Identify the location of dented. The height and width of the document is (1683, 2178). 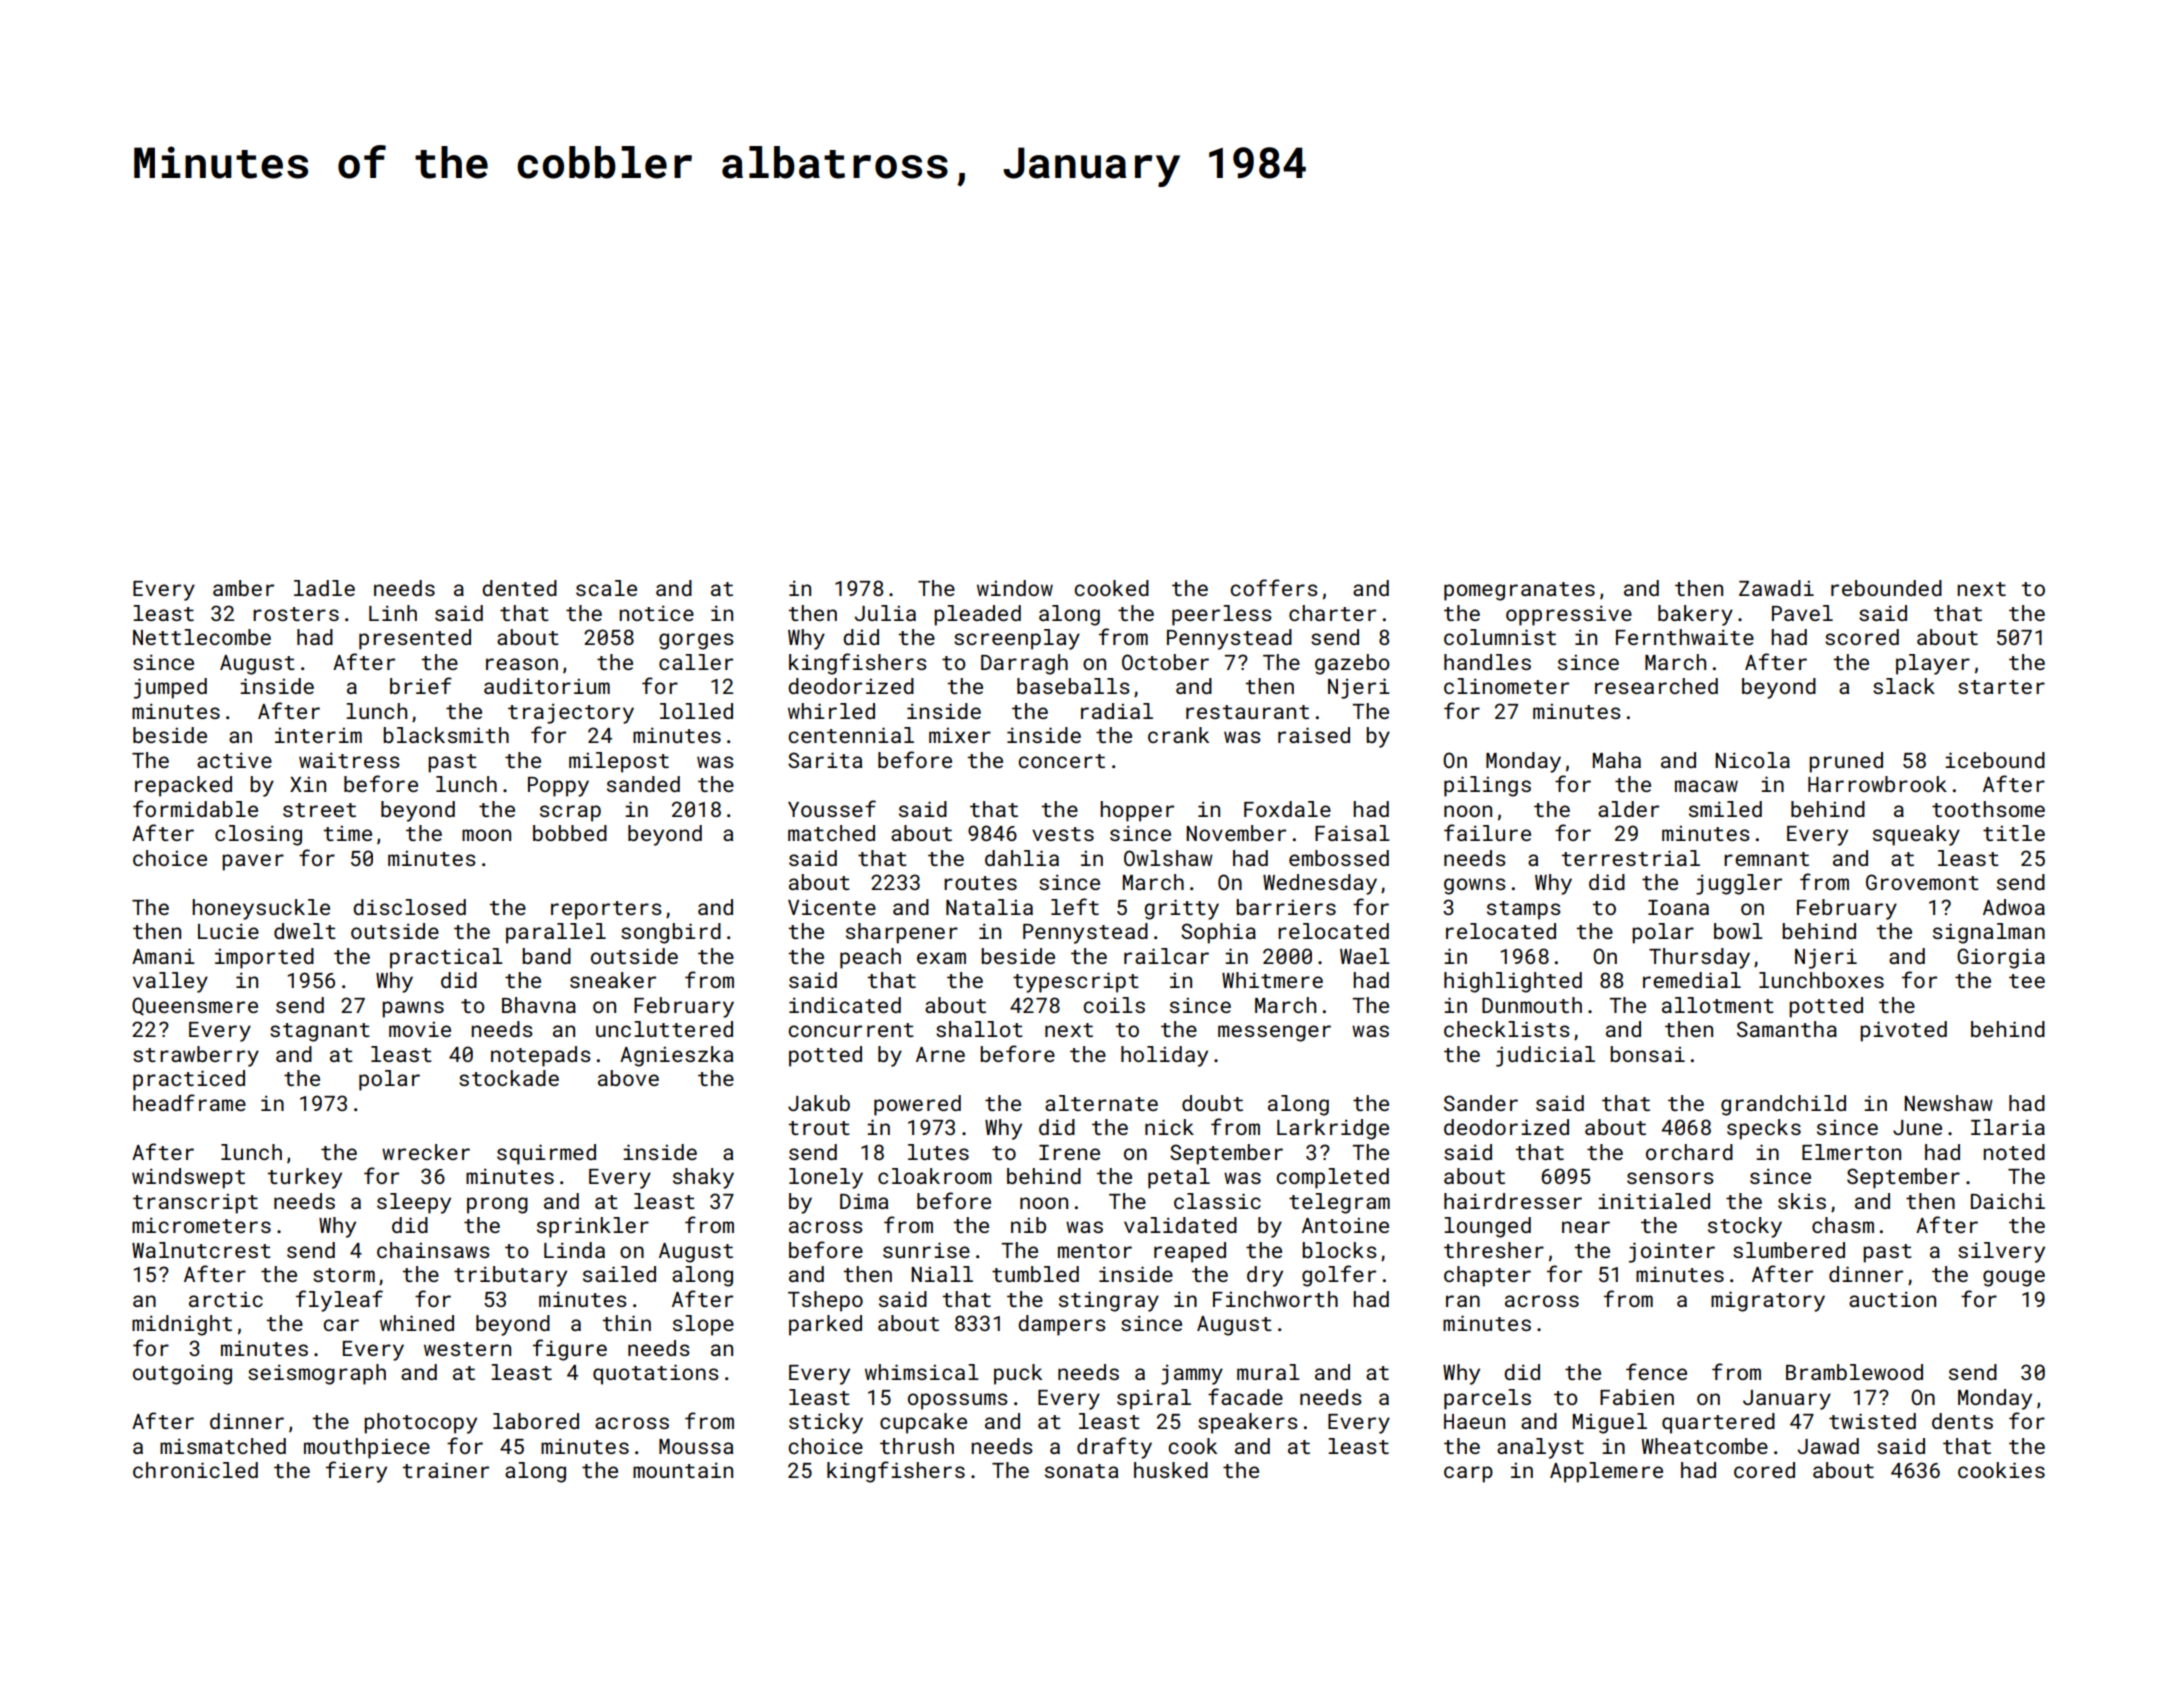
(519, 588).
